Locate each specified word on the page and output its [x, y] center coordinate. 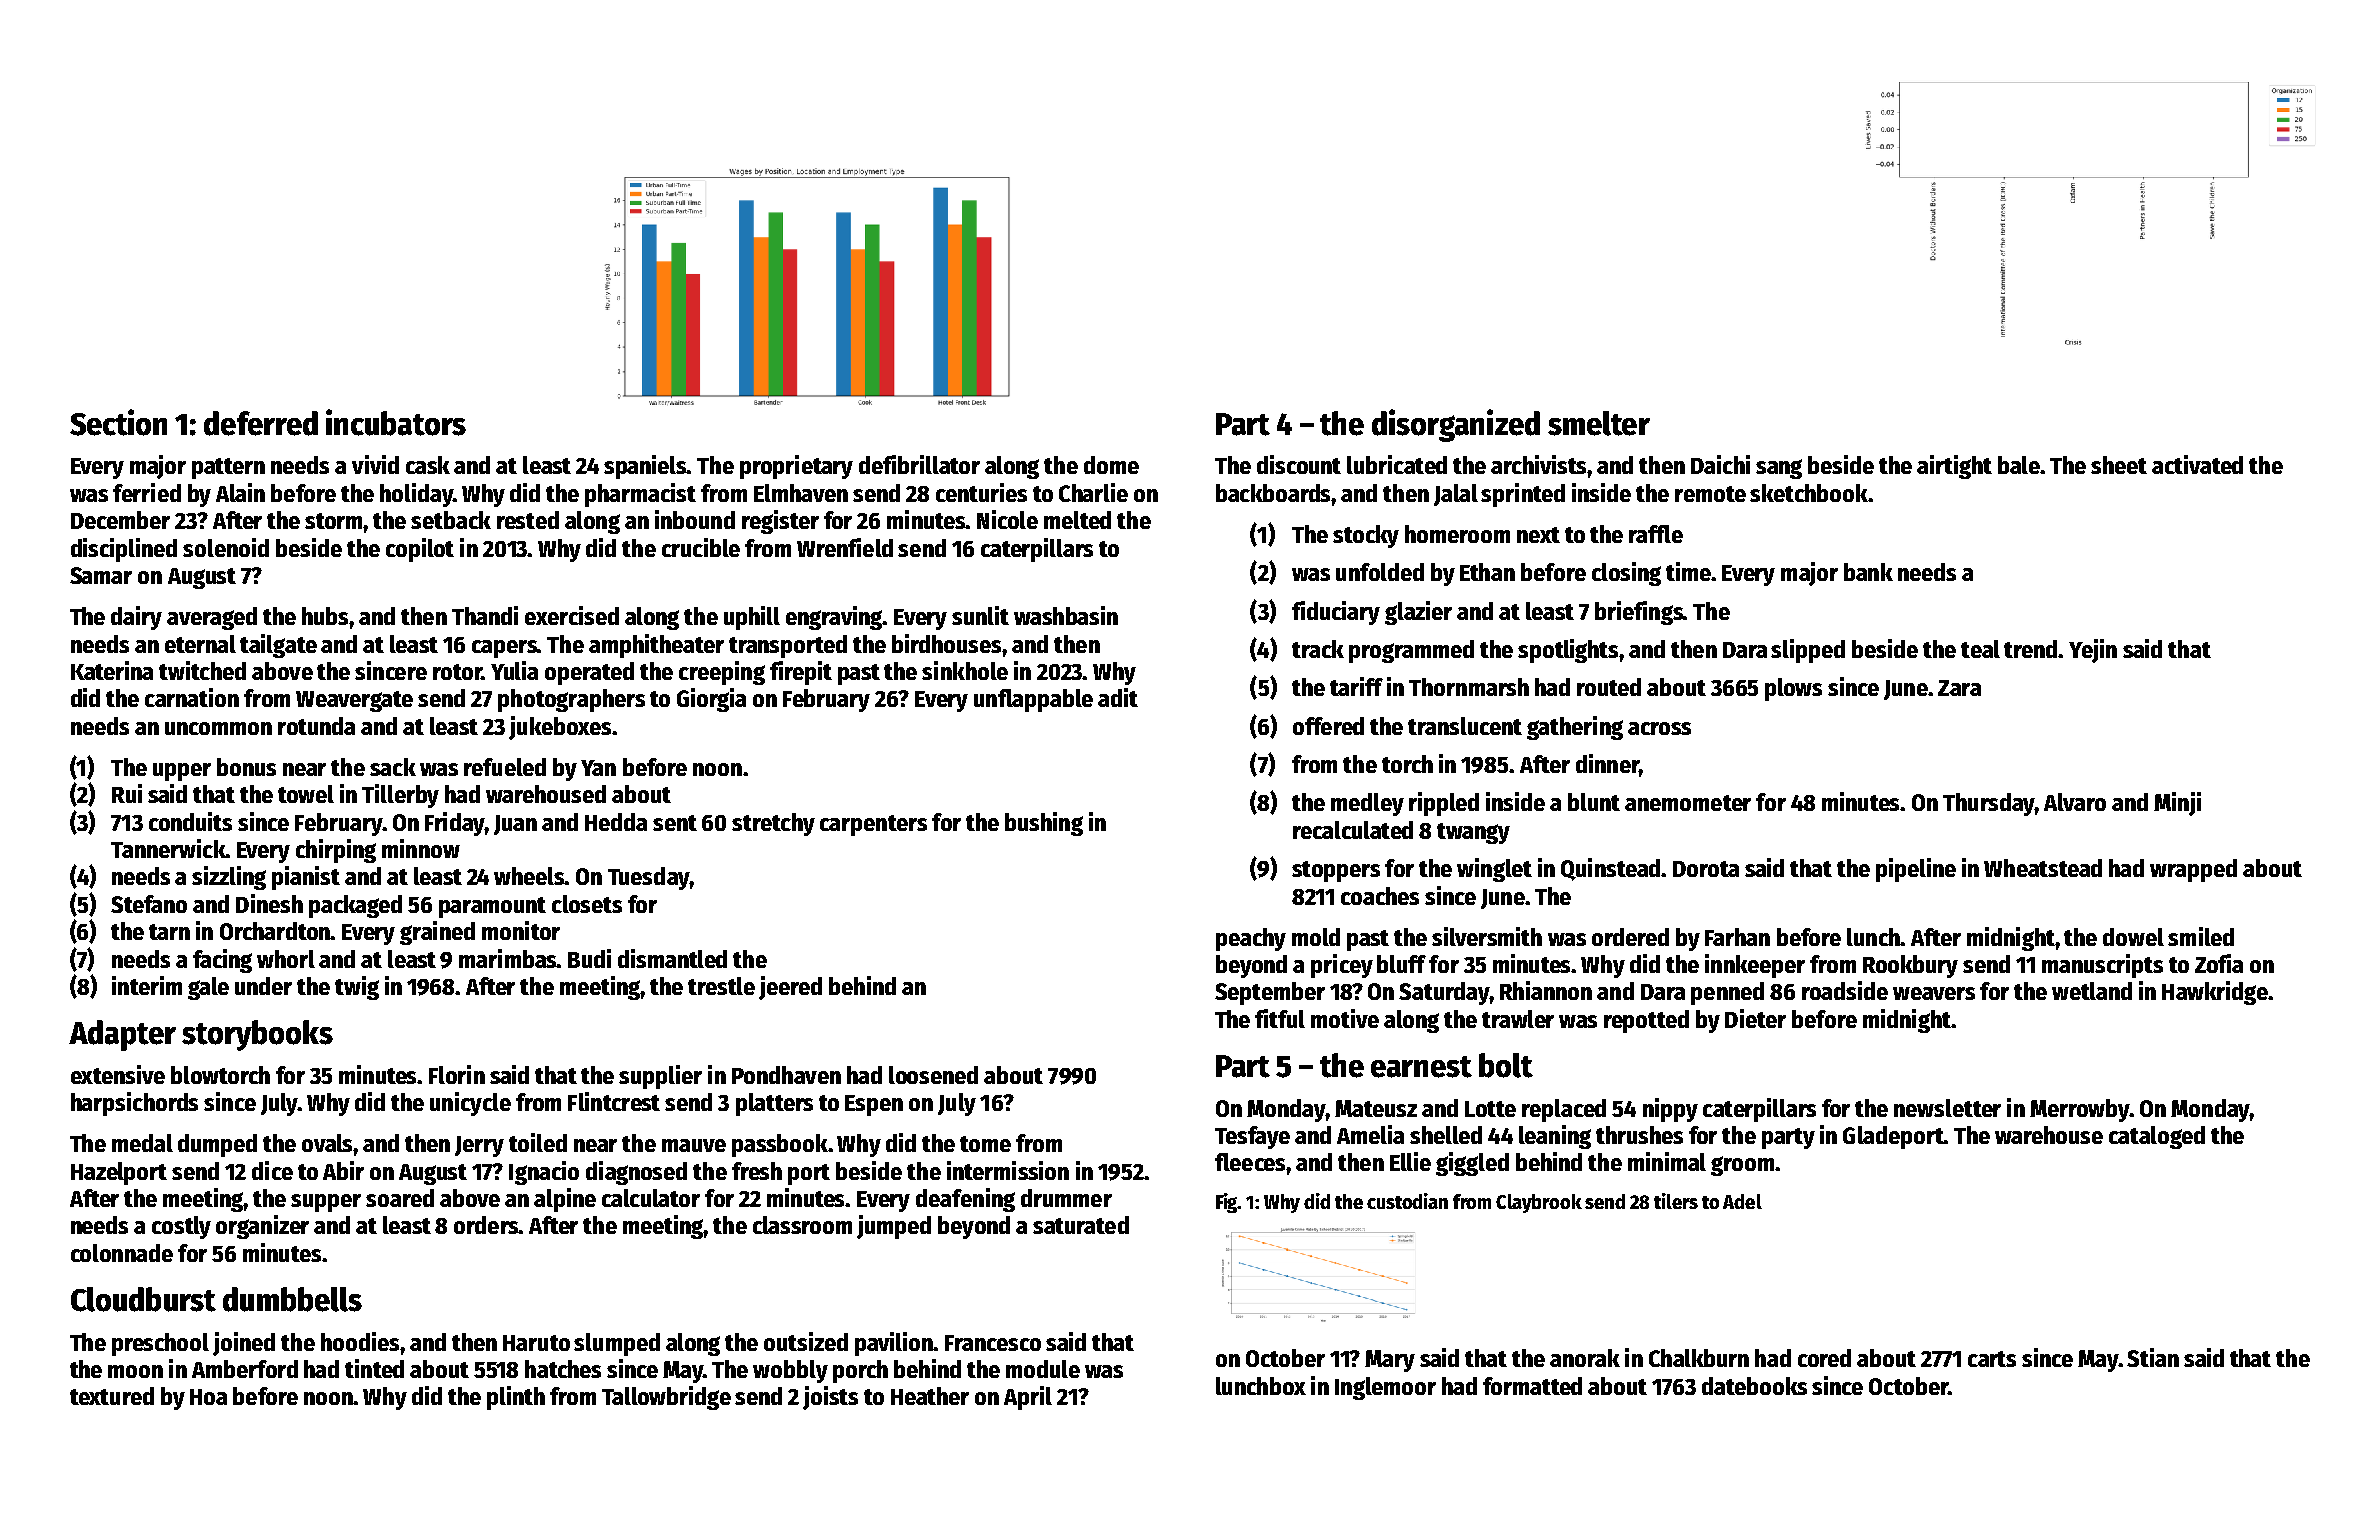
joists [830, 1398]
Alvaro [2075, 802]
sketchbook [1809, 493]
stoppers [1336, 871]
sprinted [1523, 495]
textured [112, 1396]
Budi [589, 958]
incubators [396, 422]
